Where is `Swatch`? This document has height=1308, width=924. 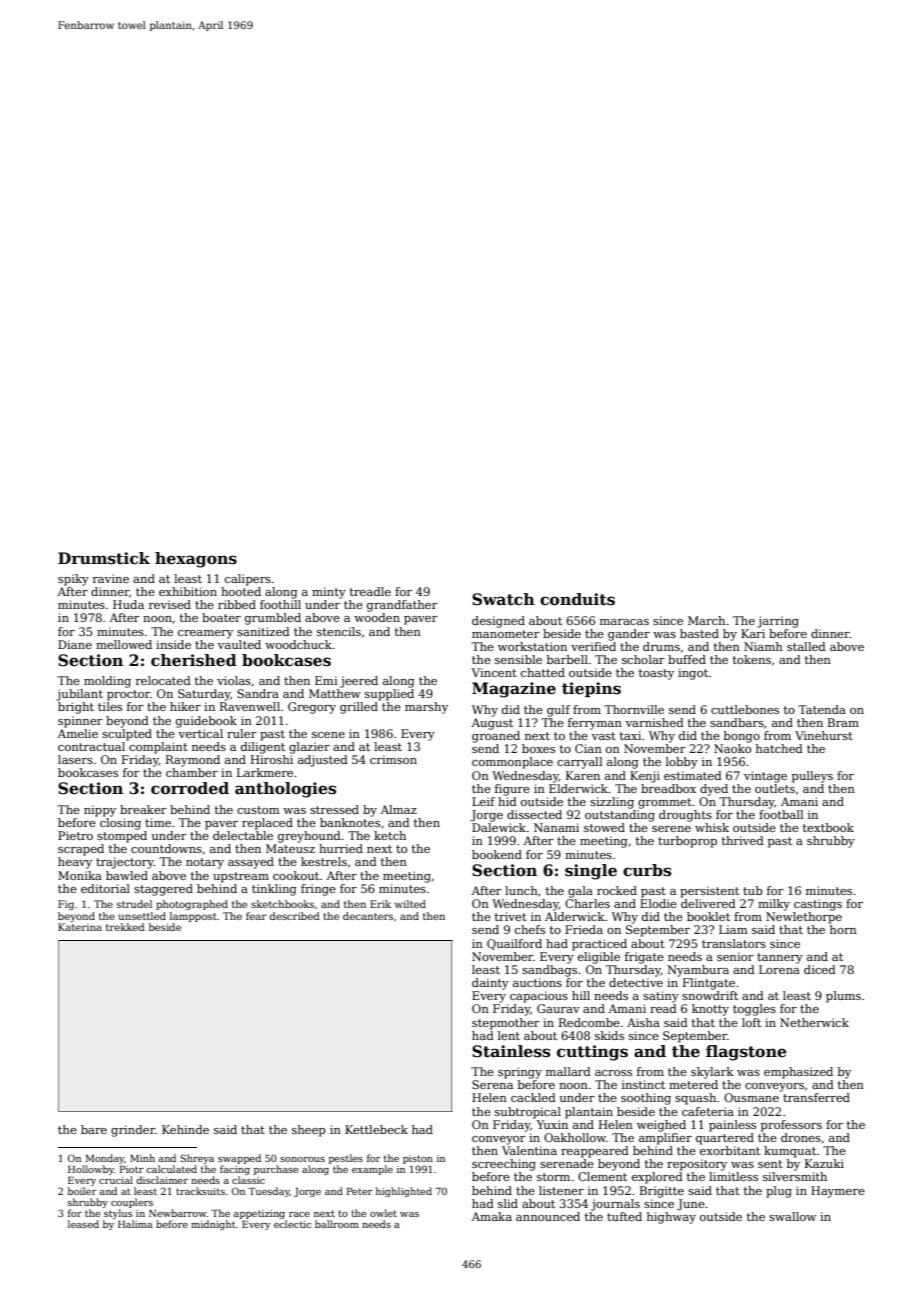 Swatch is located at coordinates (503, 599).
